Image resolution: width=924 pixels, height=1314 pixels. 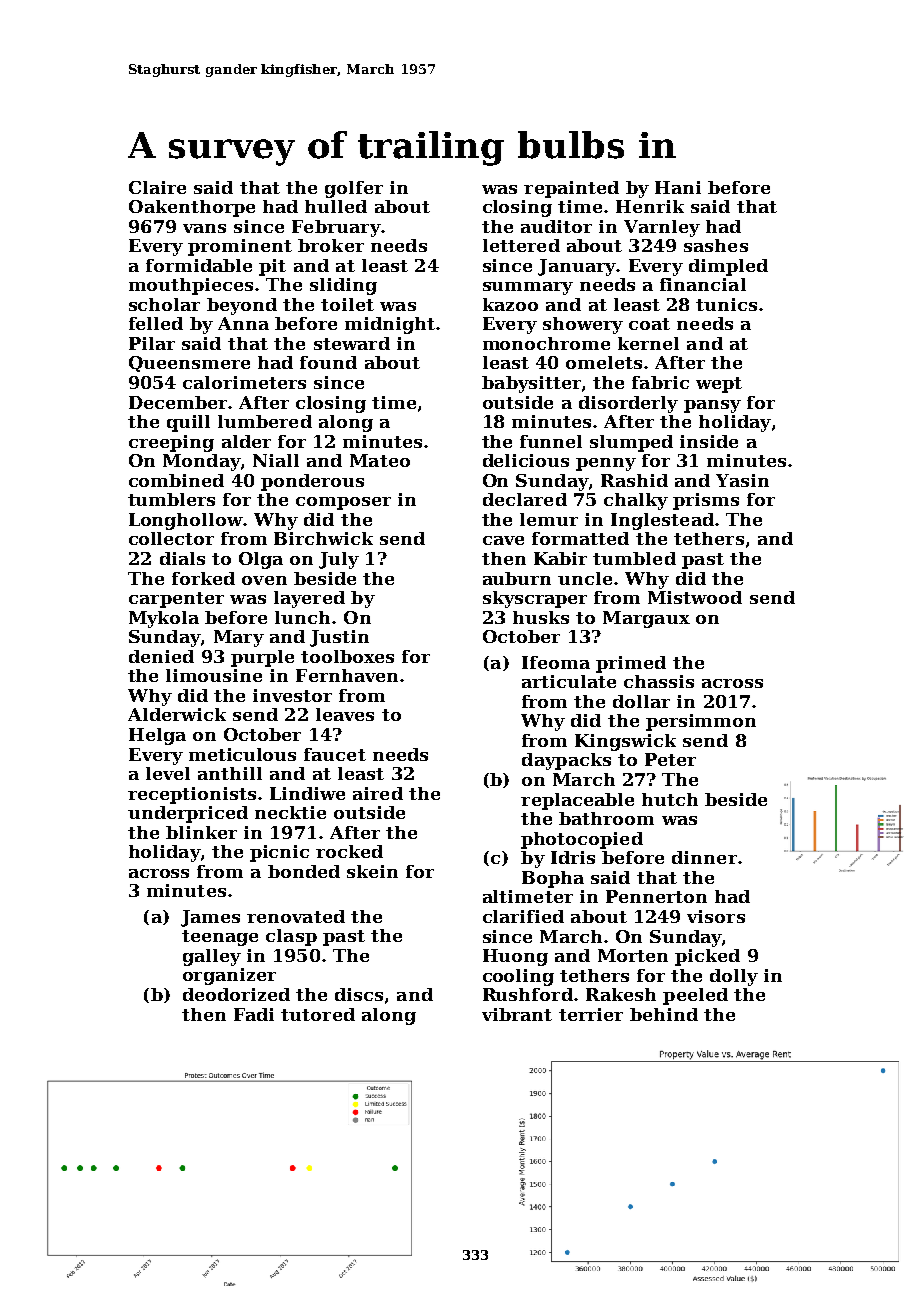 What do you see at coordinates (254, 1014) in the image?
I see `Fadi` at bounding box center [254, 1014].
